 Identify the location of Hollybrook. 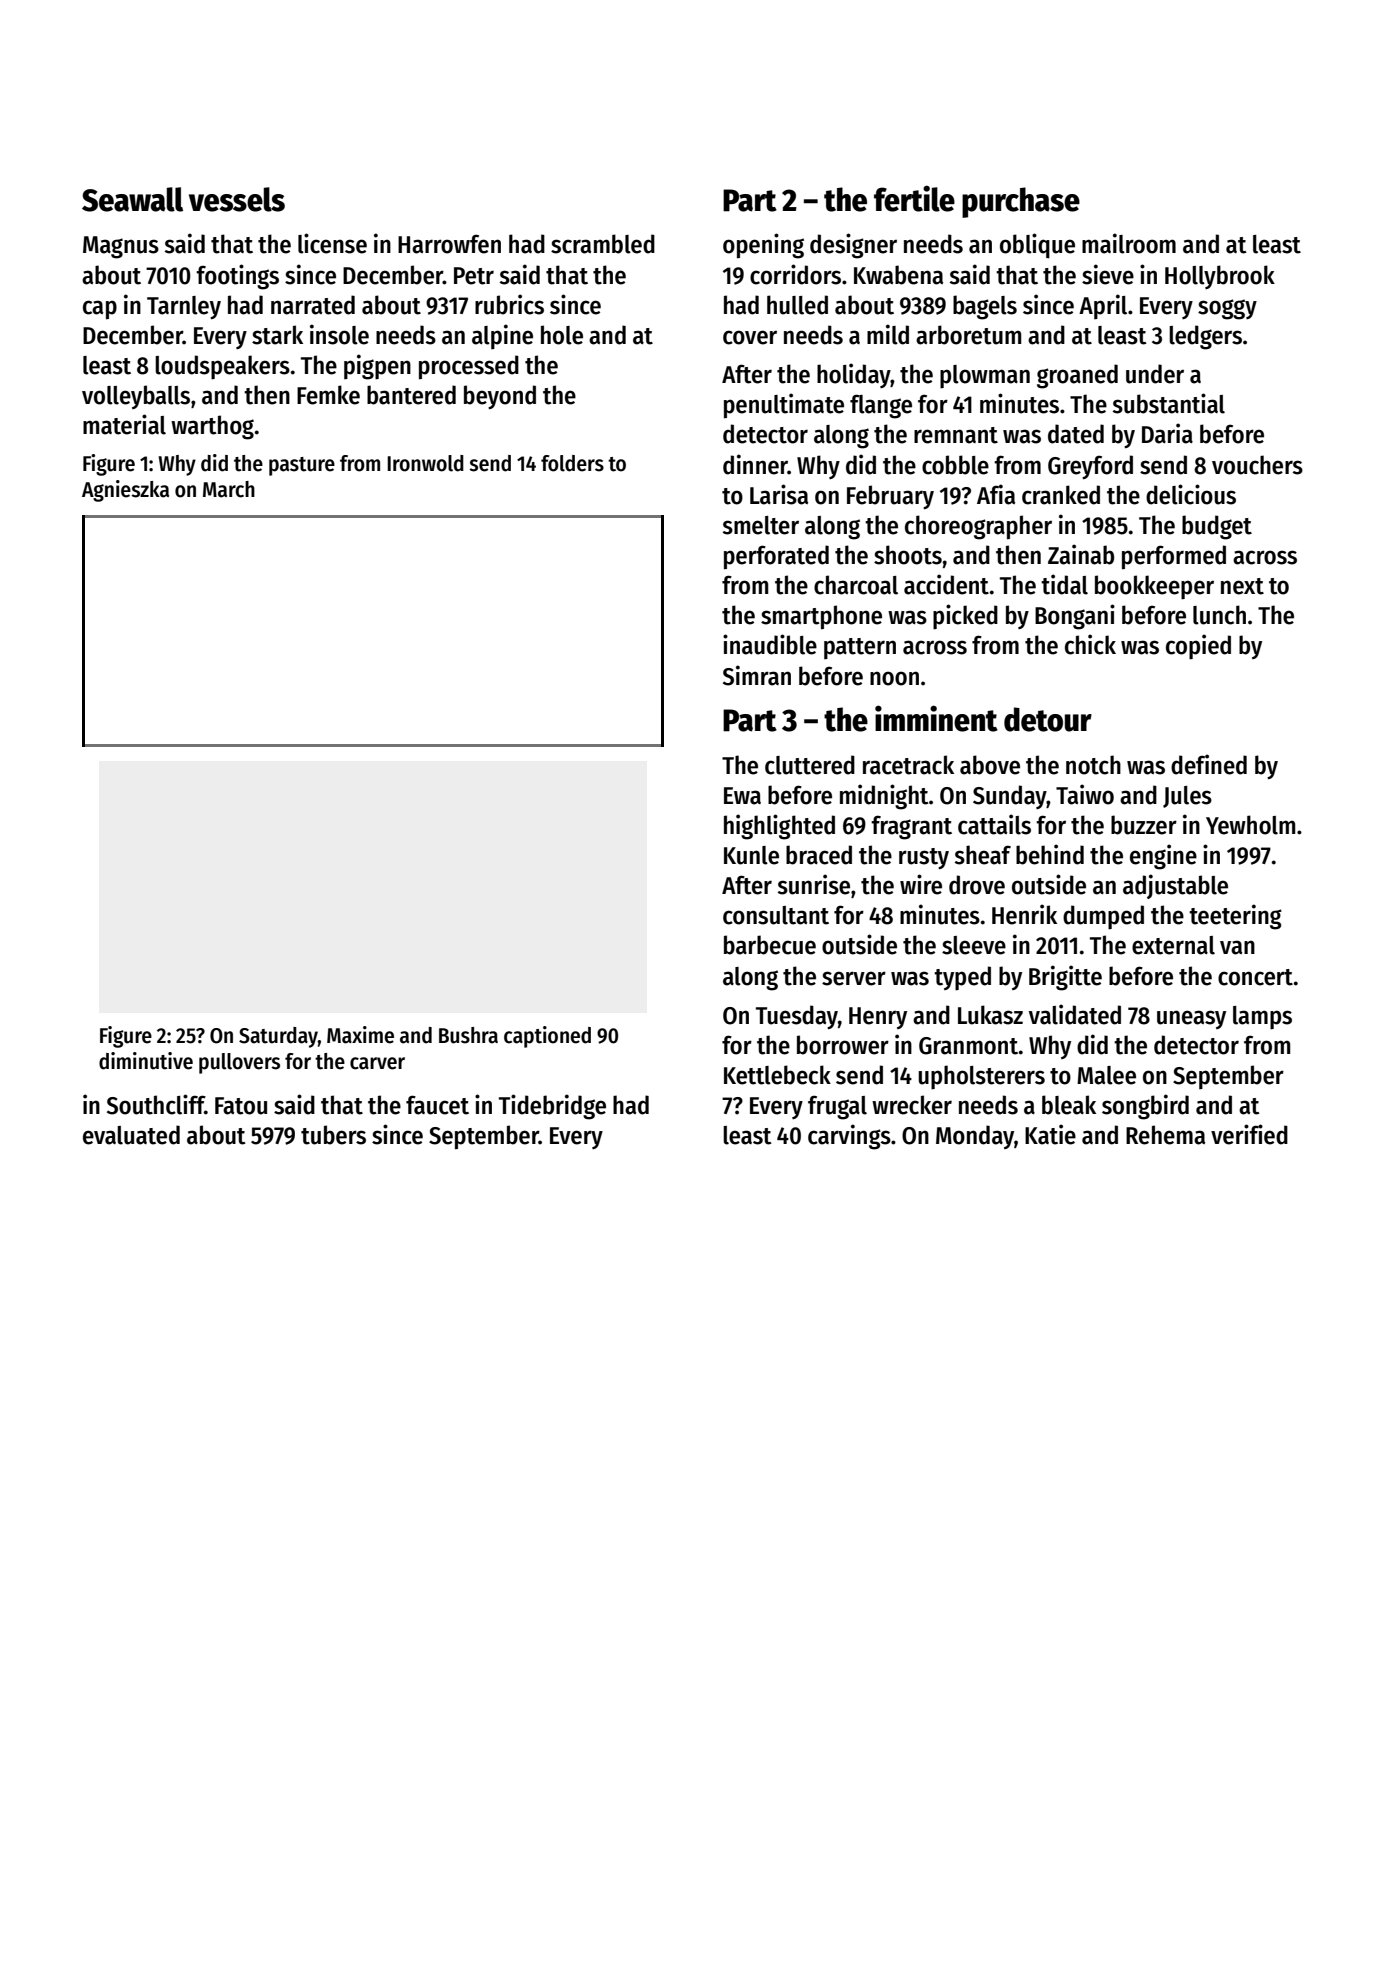
(1220, 277).
